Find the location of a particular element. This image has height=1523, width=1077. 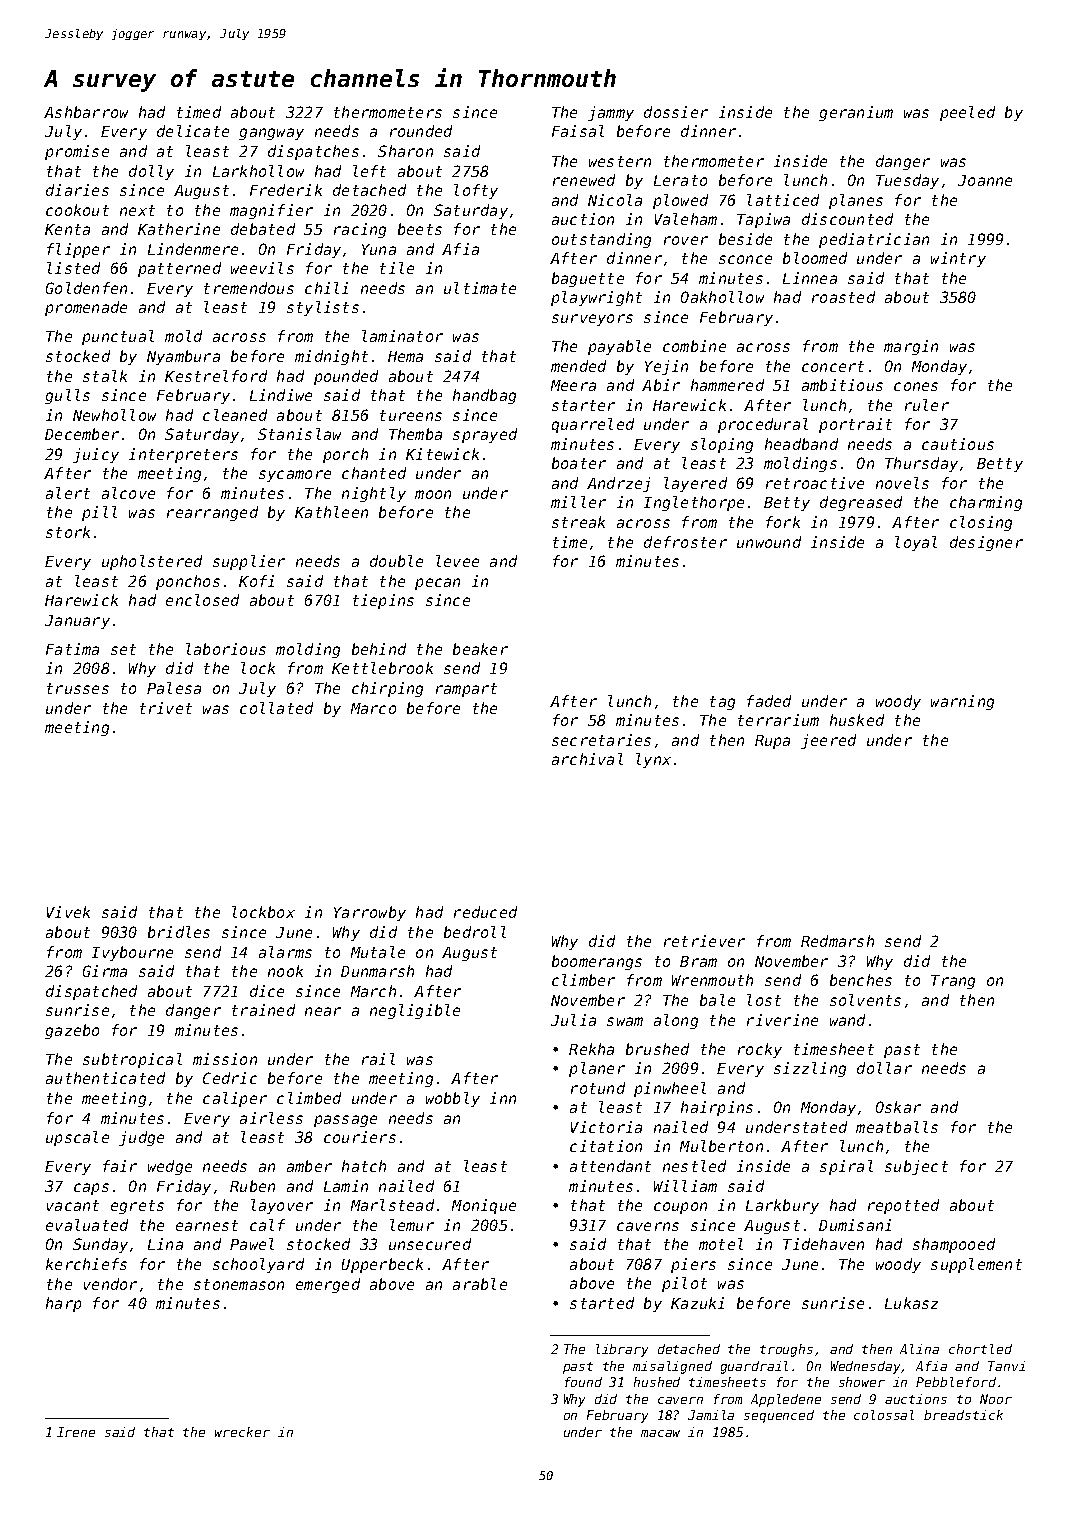

earnest is located at coordinates (207, 1225).
